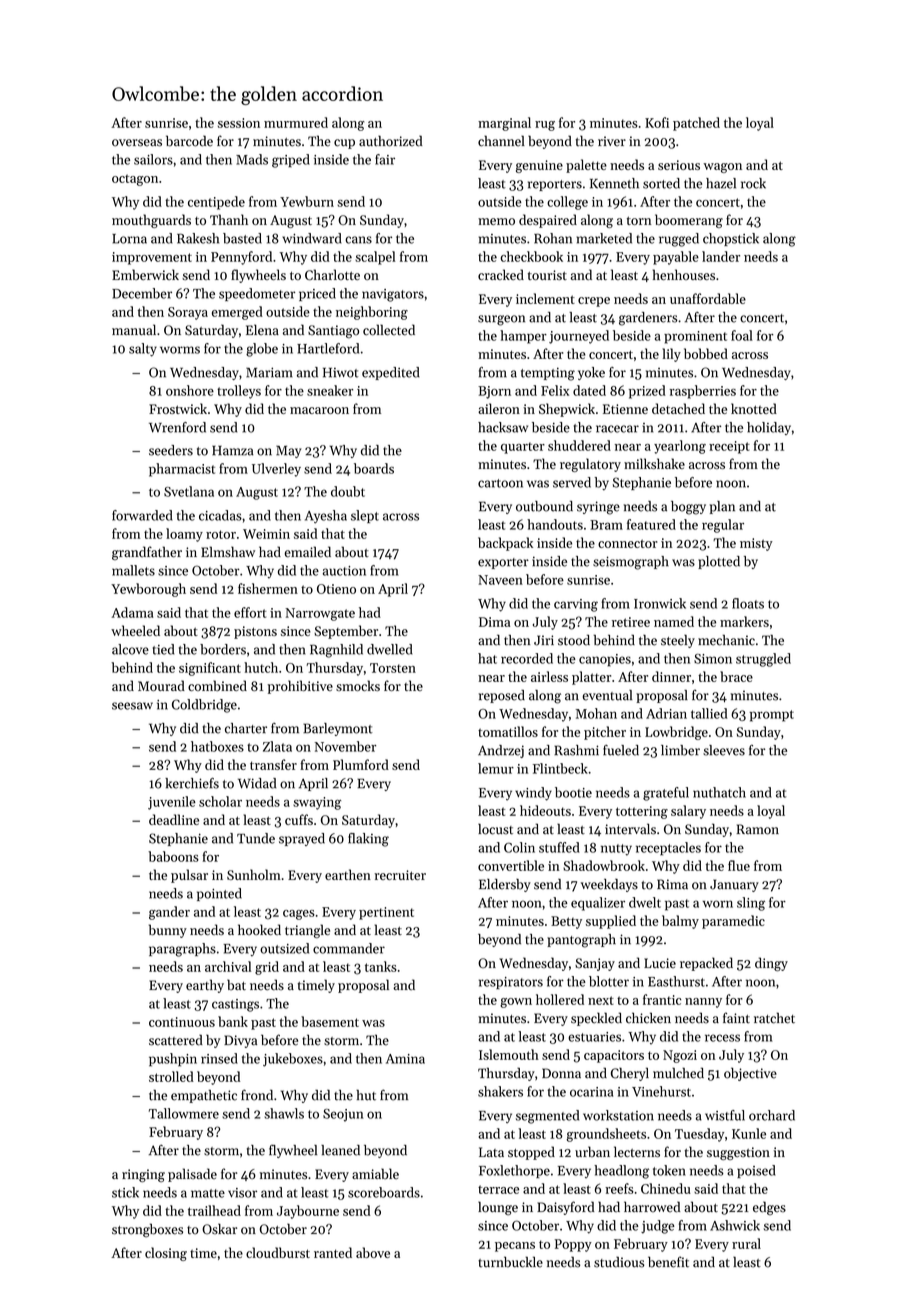 The width and height of the screenshot is (908, 1316). What do you see at coordinates (771, 964) in the screenshot?
I see `dingy` at bounding box center [771, 964].
